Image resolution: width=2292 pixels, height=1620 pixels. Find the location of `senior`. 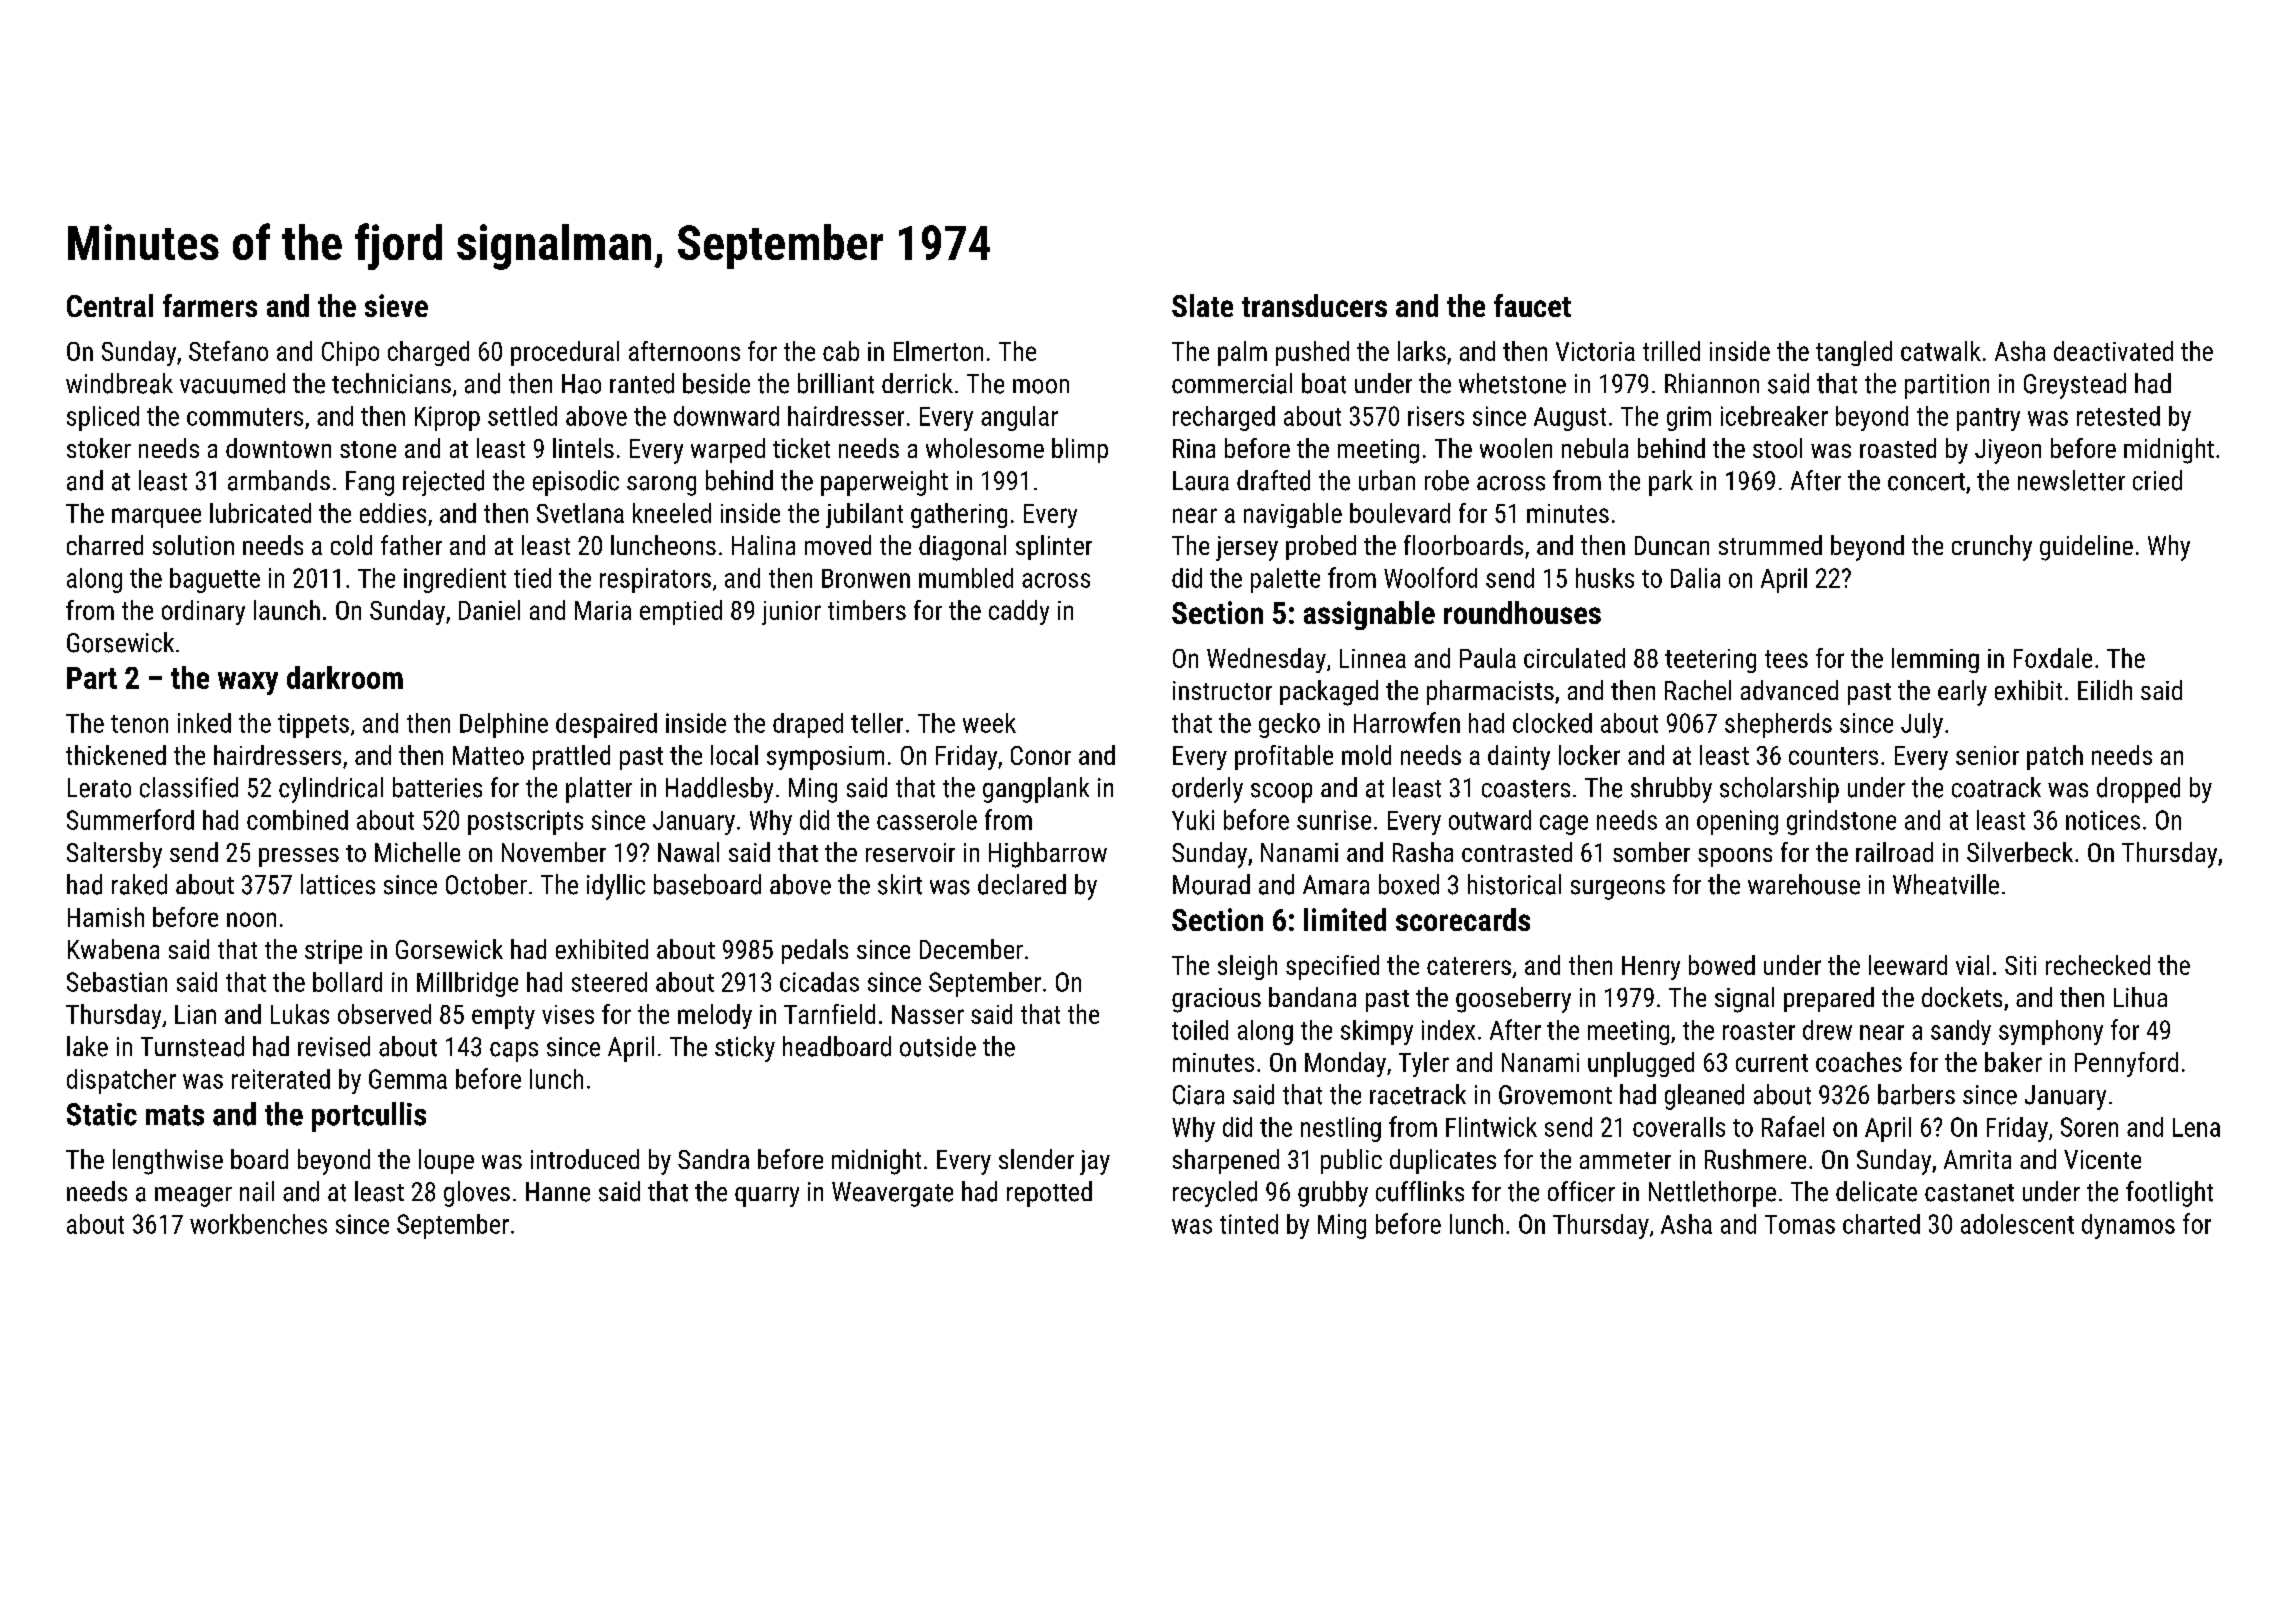

senior is located at coordinates (1987, 755).
